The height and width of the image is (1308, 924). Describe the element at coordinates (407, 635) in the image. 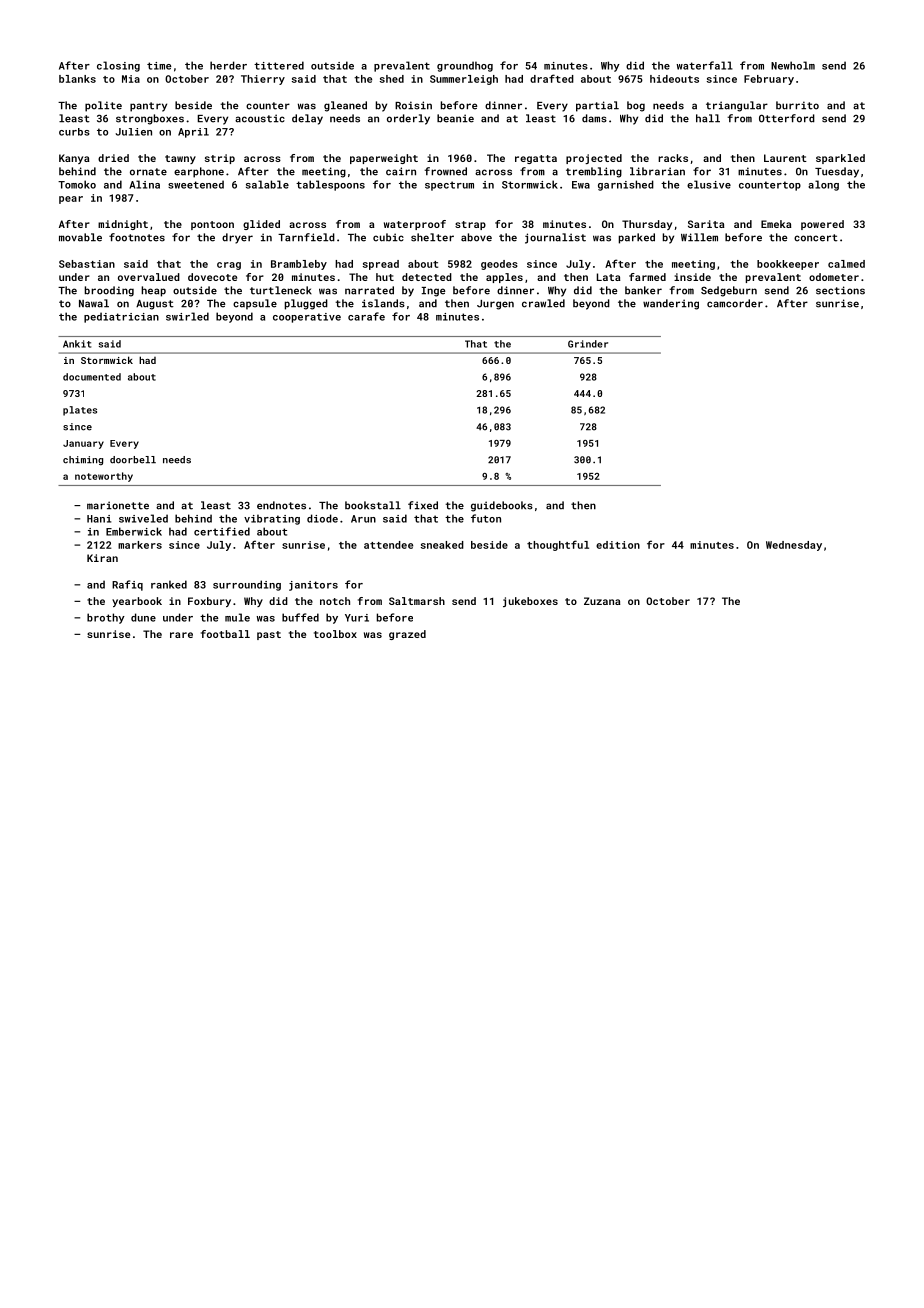

I see `grazed` at that location.
